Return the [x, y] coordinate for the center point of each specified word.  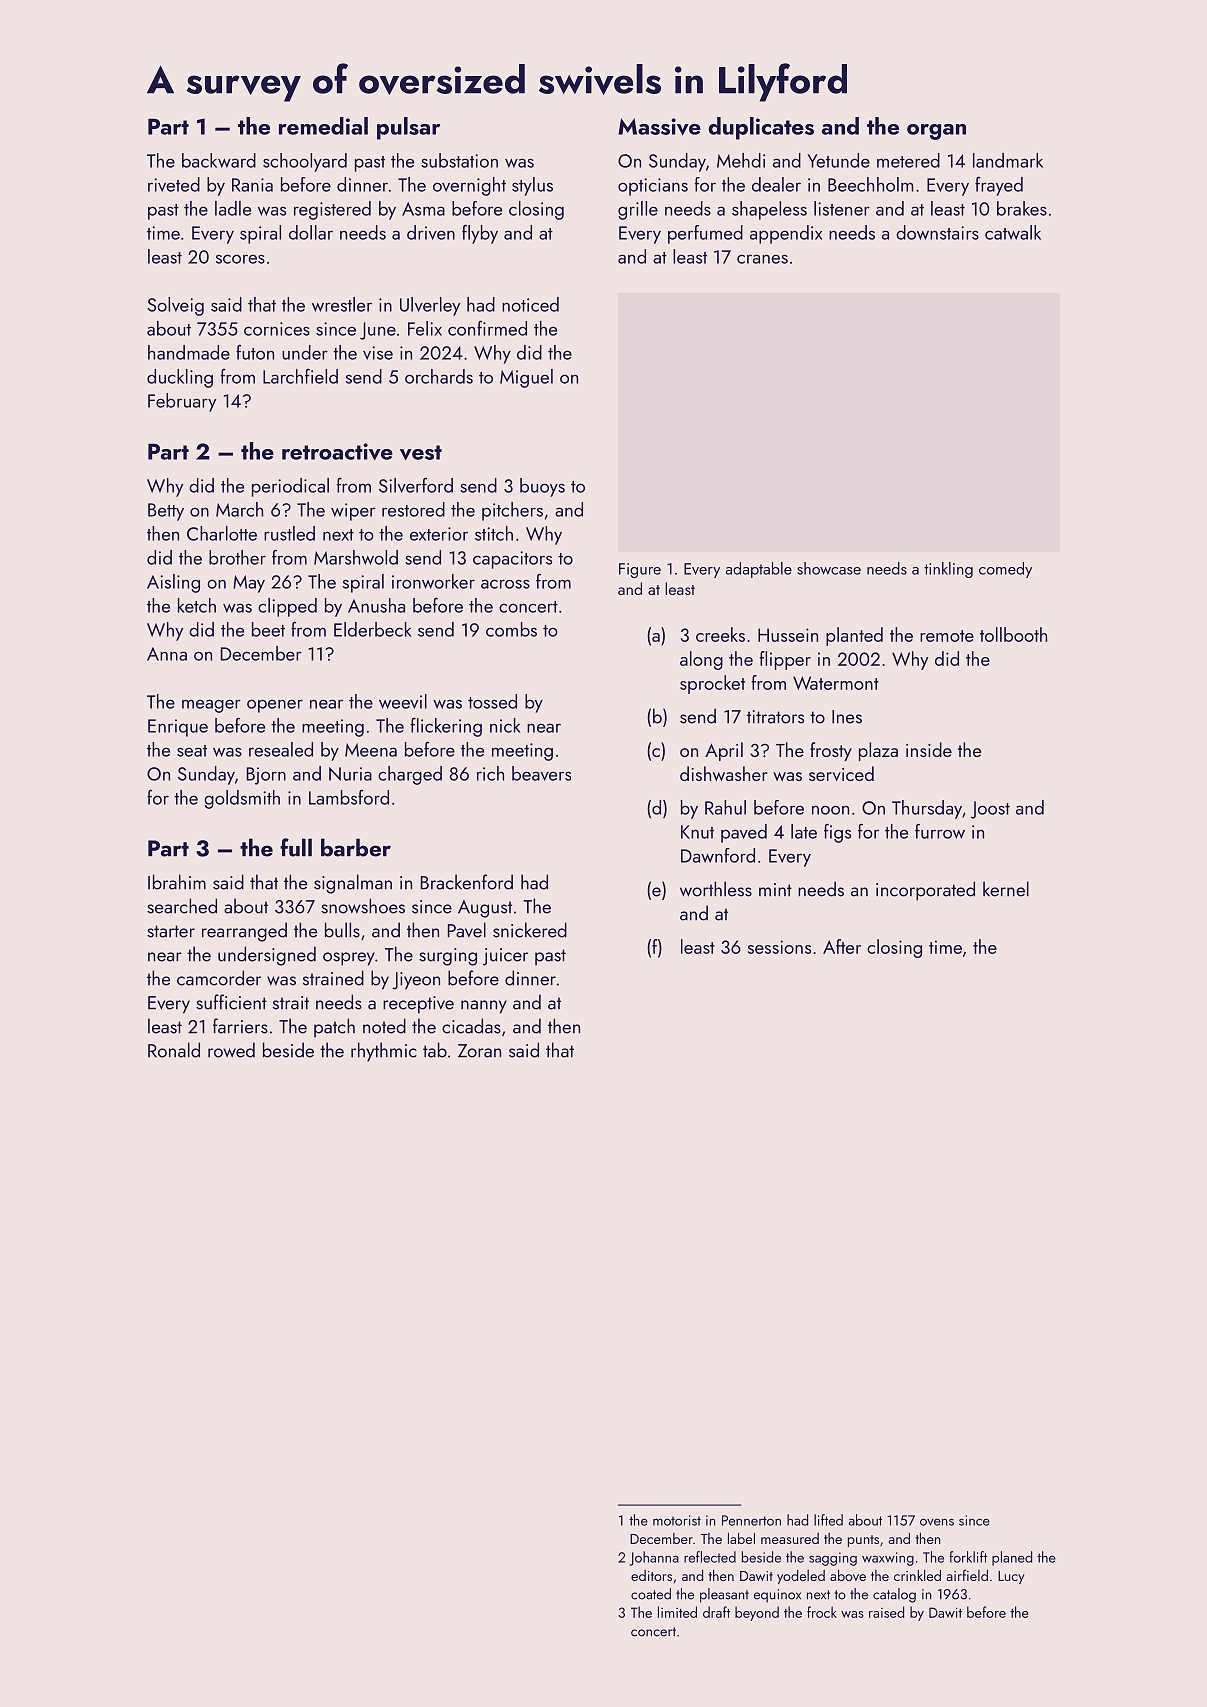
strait [291, 1003]
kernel [1006, 889]
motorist [677, 1520]
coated [651, 1594]
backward [219, 160]
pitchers [512, 511]
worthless [716, 889]
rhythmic [384, 1052]
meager [211, 706]
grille [638, 210]
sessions [779, 947]
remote [947, 636]
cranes [762, 259]
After [842, 946]
